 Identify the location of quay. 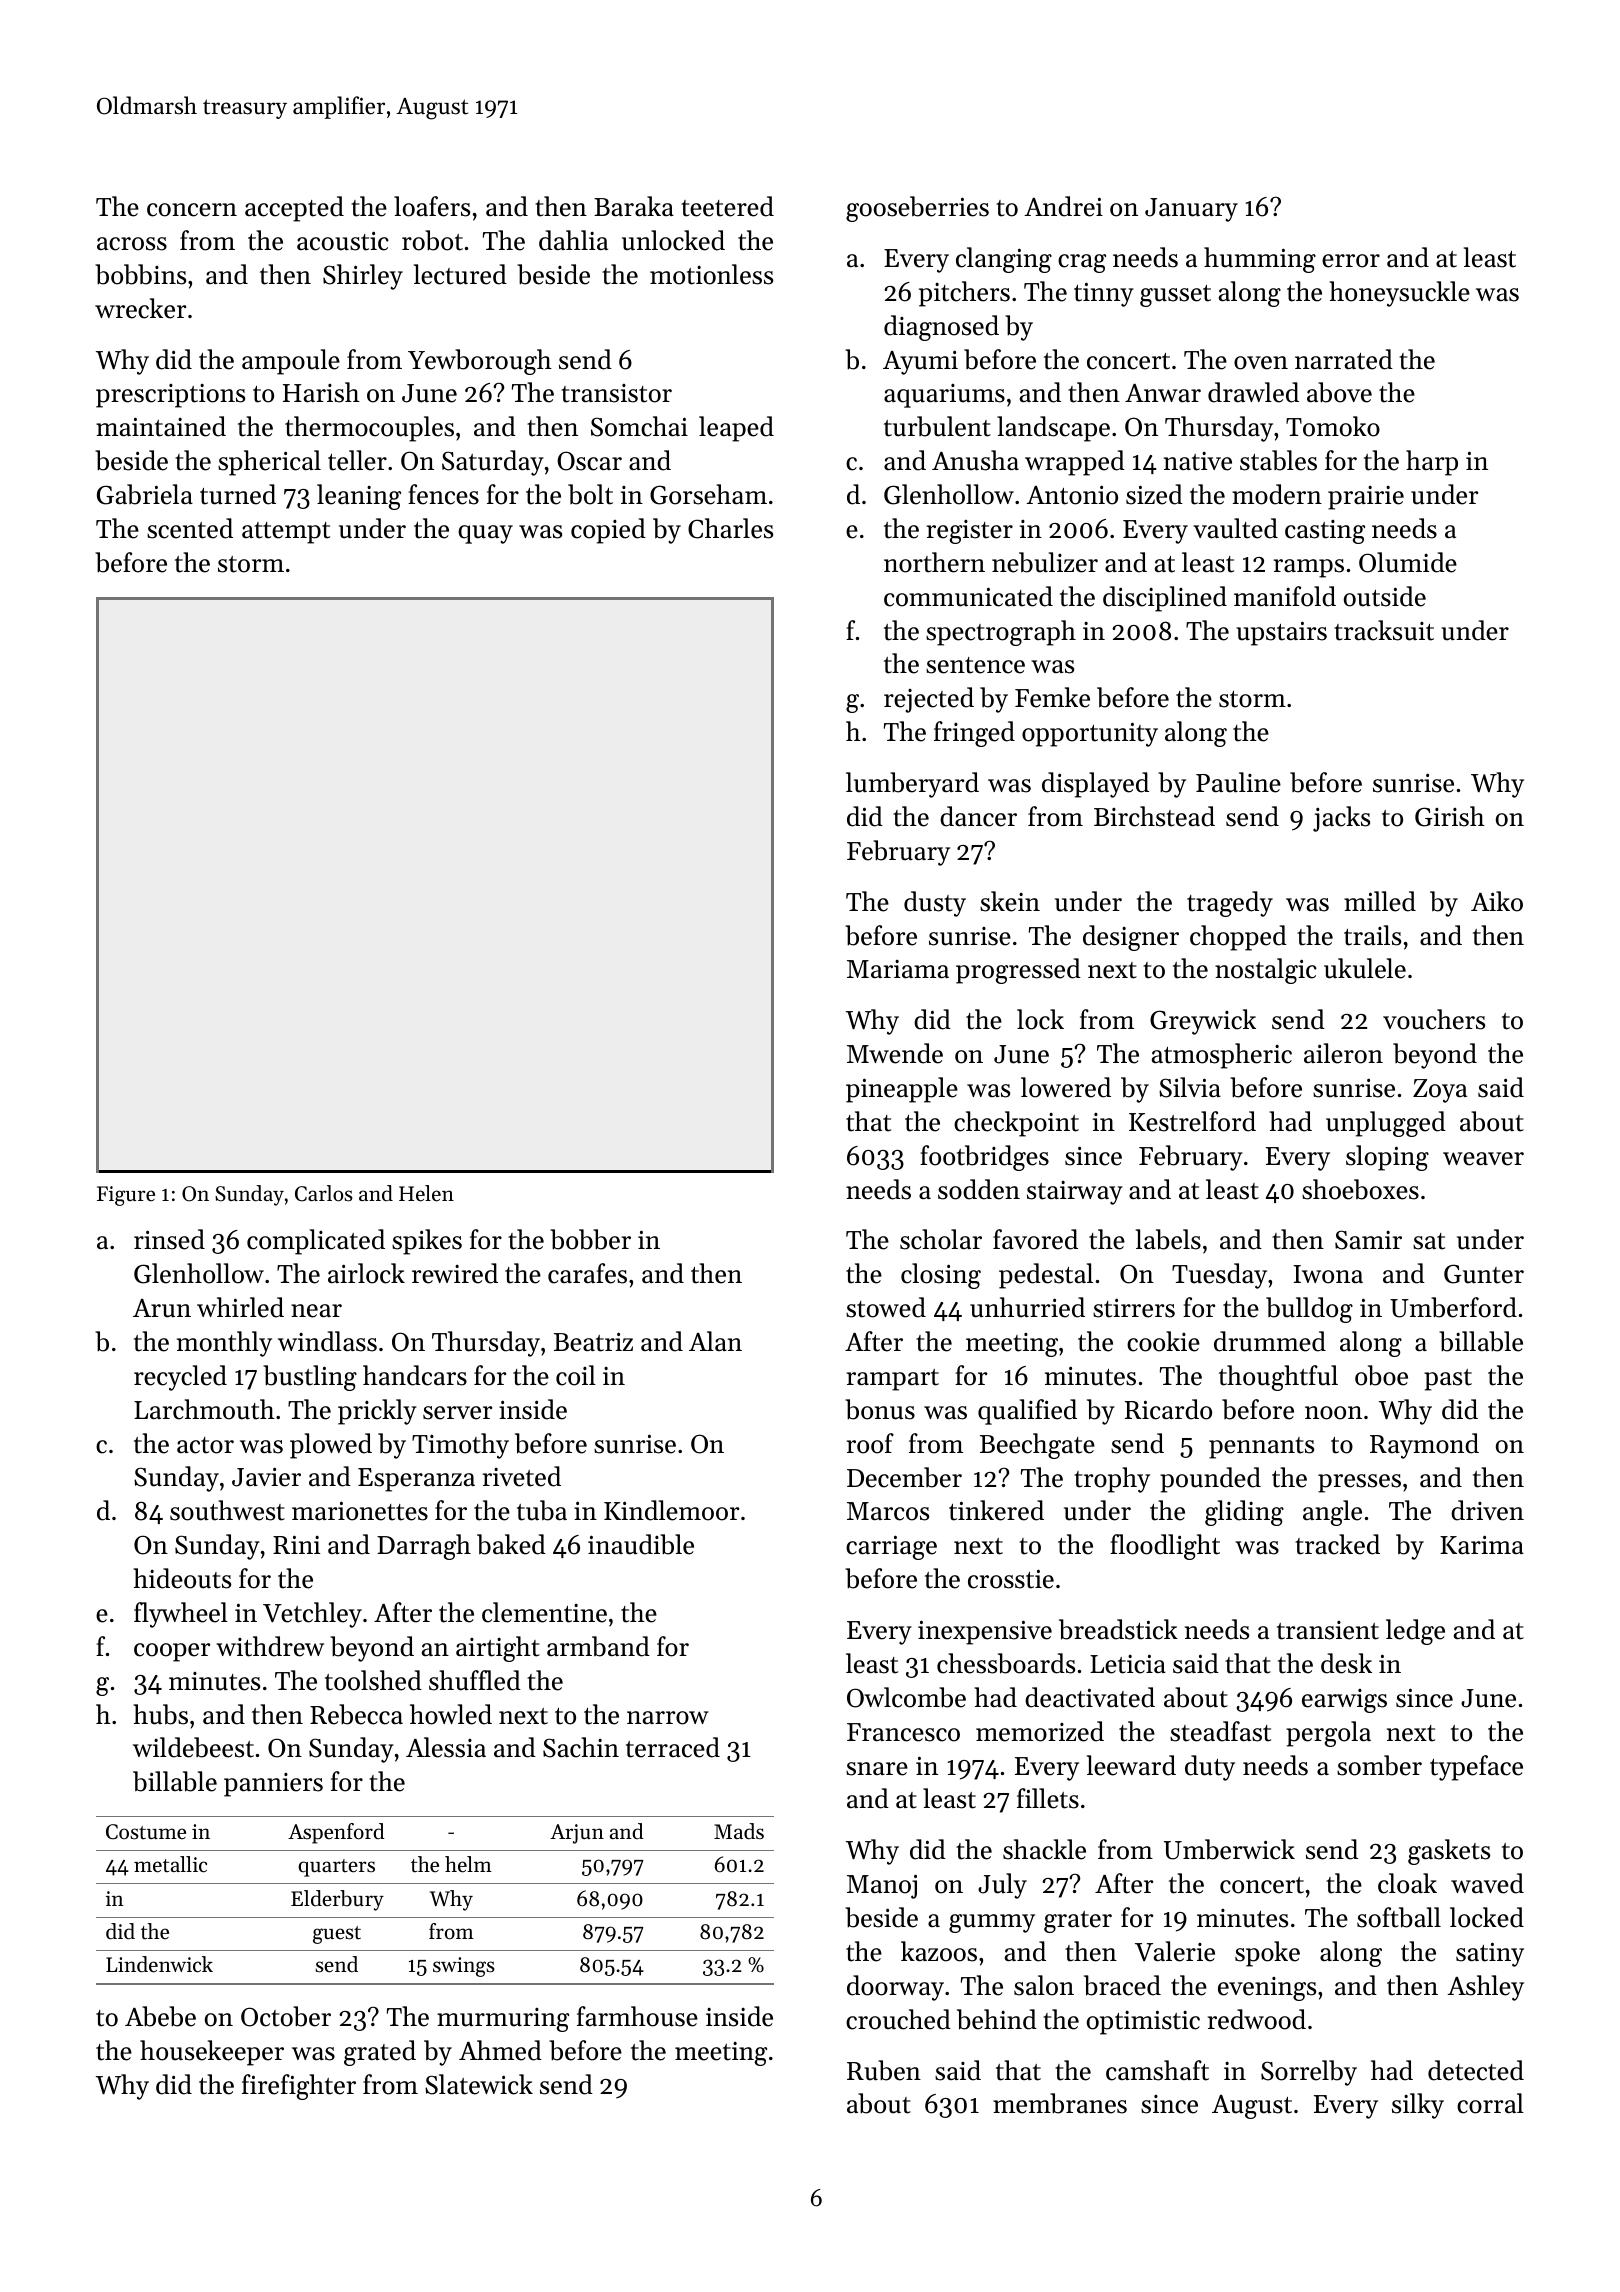
(485, 534).
